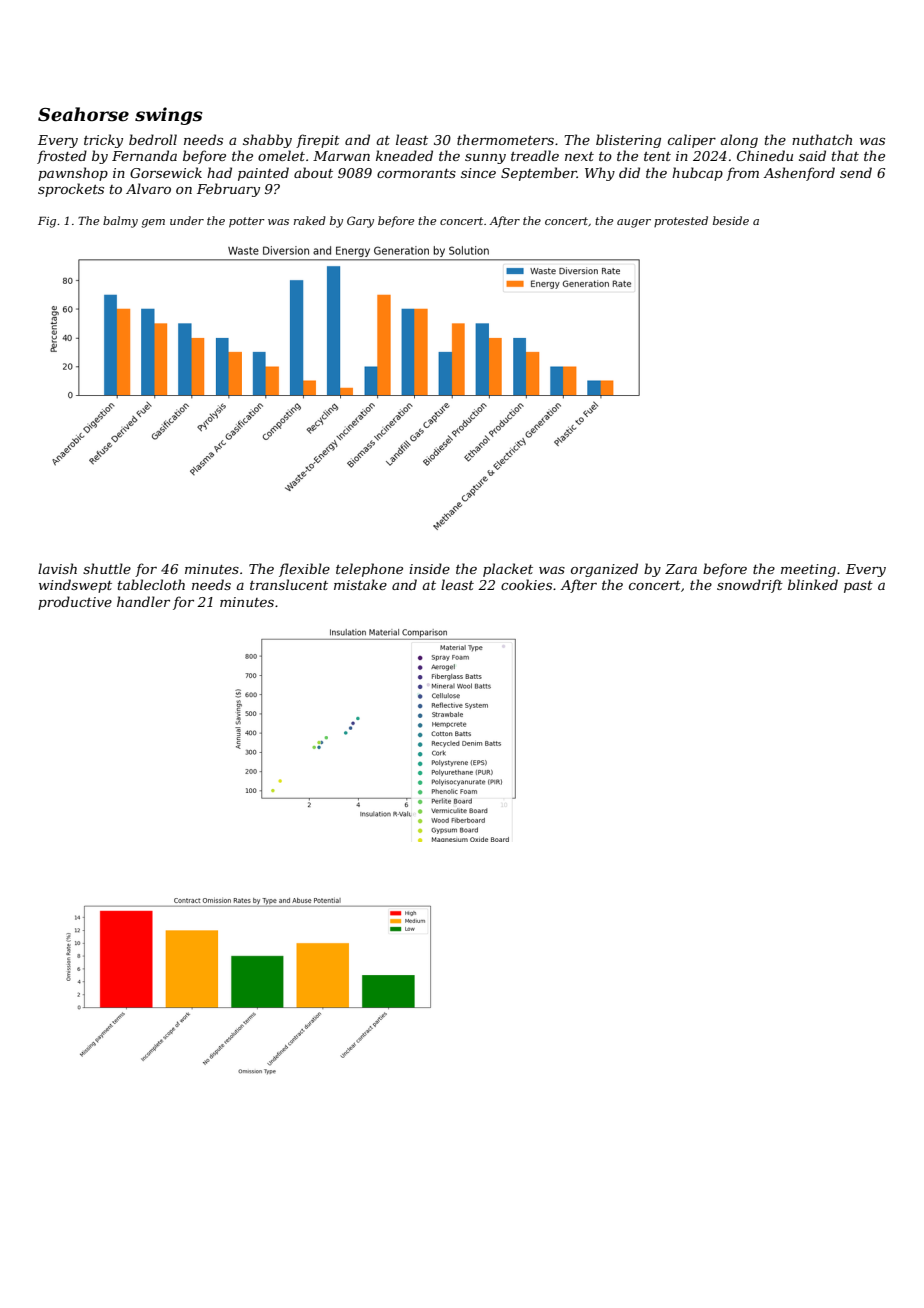 The image size is (924, 1308). I want to click on along, so click(739, 141).
